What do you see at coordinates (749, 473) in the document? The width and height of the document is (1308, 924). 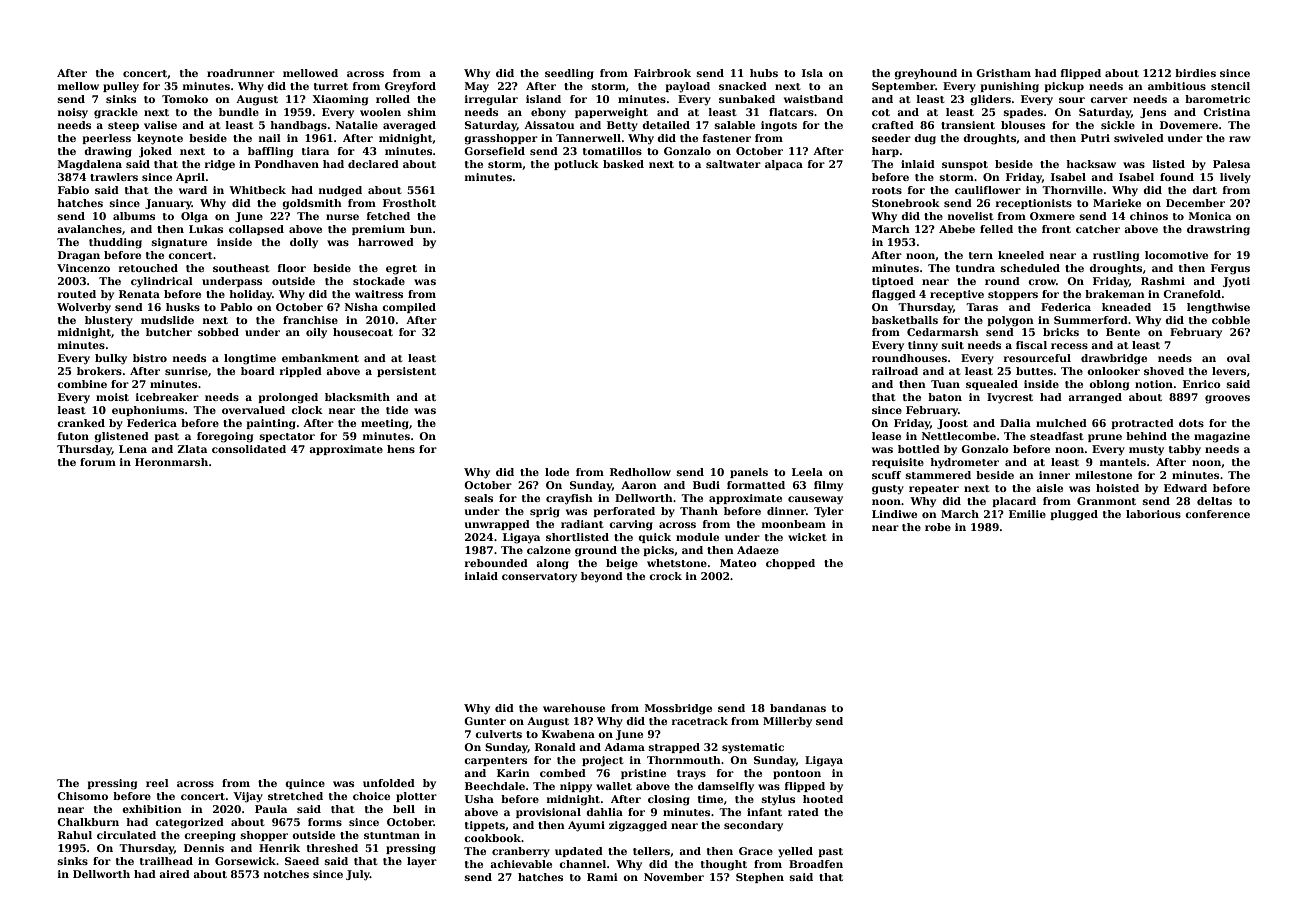 I see `panels` at bounding box center [749, 473].
